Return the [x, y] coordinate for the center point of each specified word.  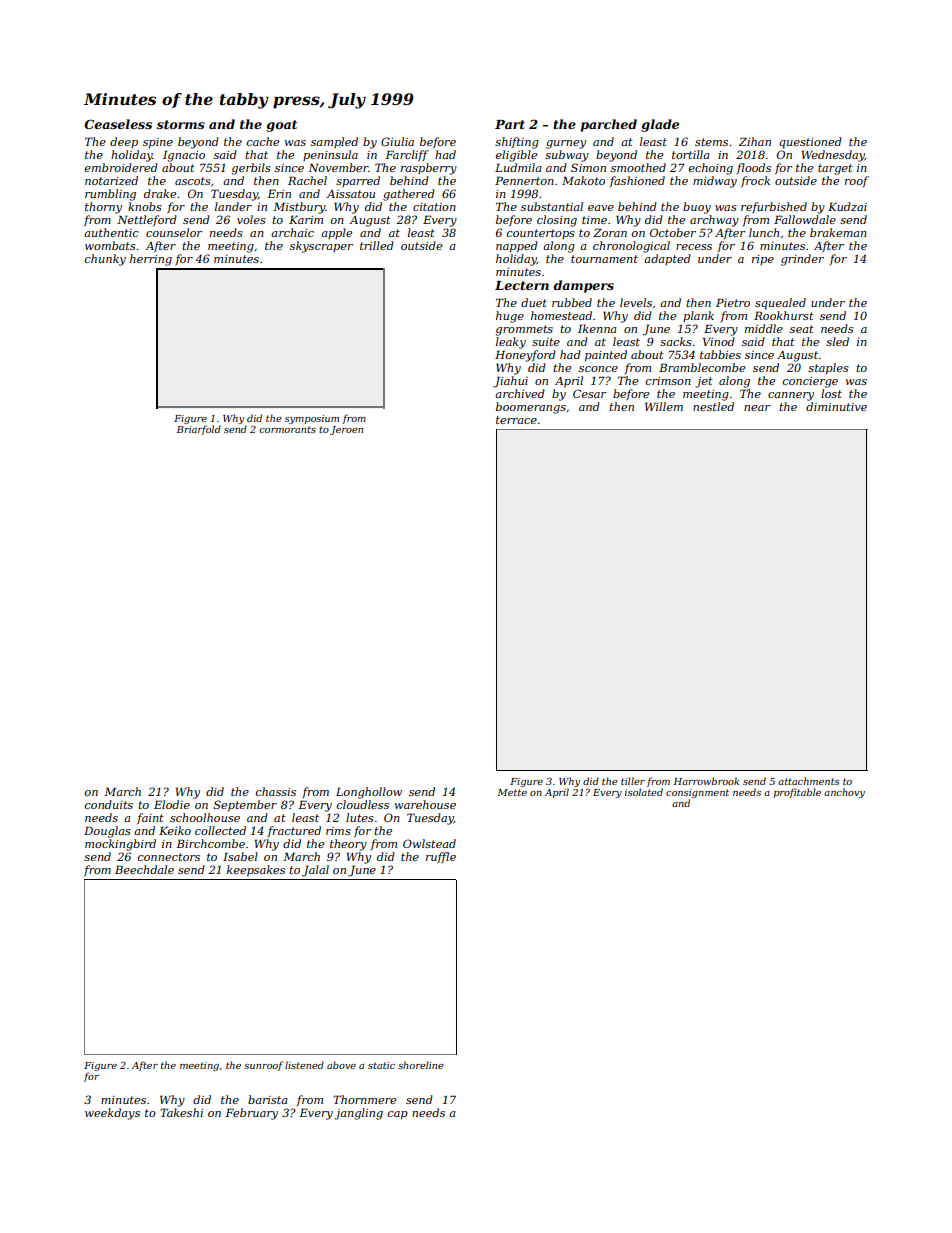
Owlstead [429, 843]
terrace [516, 420]
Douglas [107, 832]
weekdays [112, 1114]
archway [714, 221]
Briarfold [199, 430]
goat [281, 126]
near [757, 408]
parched [609, 125]
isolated [644, 792]
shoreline [421, 1065]
